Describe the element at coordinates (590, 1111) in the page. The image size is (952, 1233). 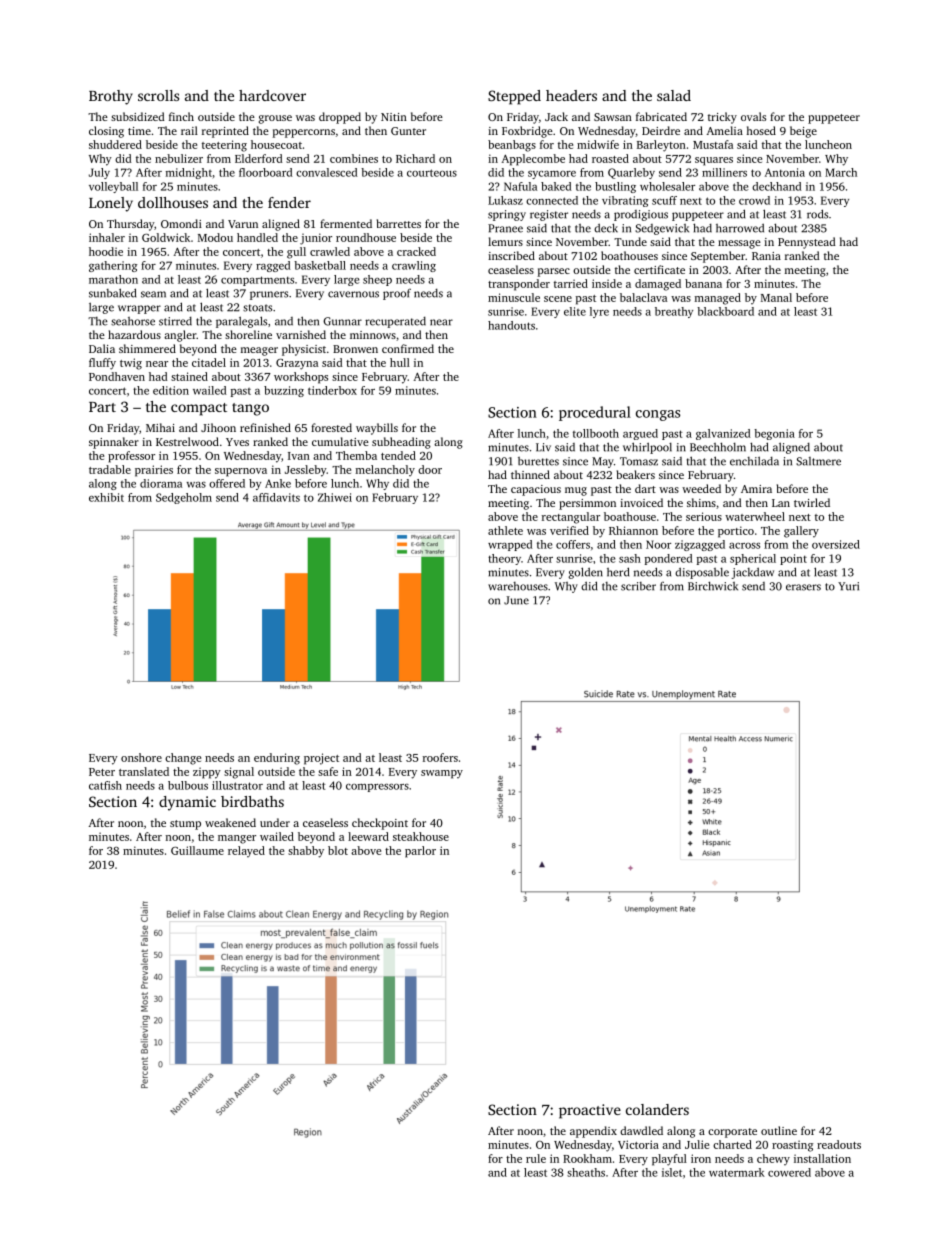
I see `proactive` at that location.
